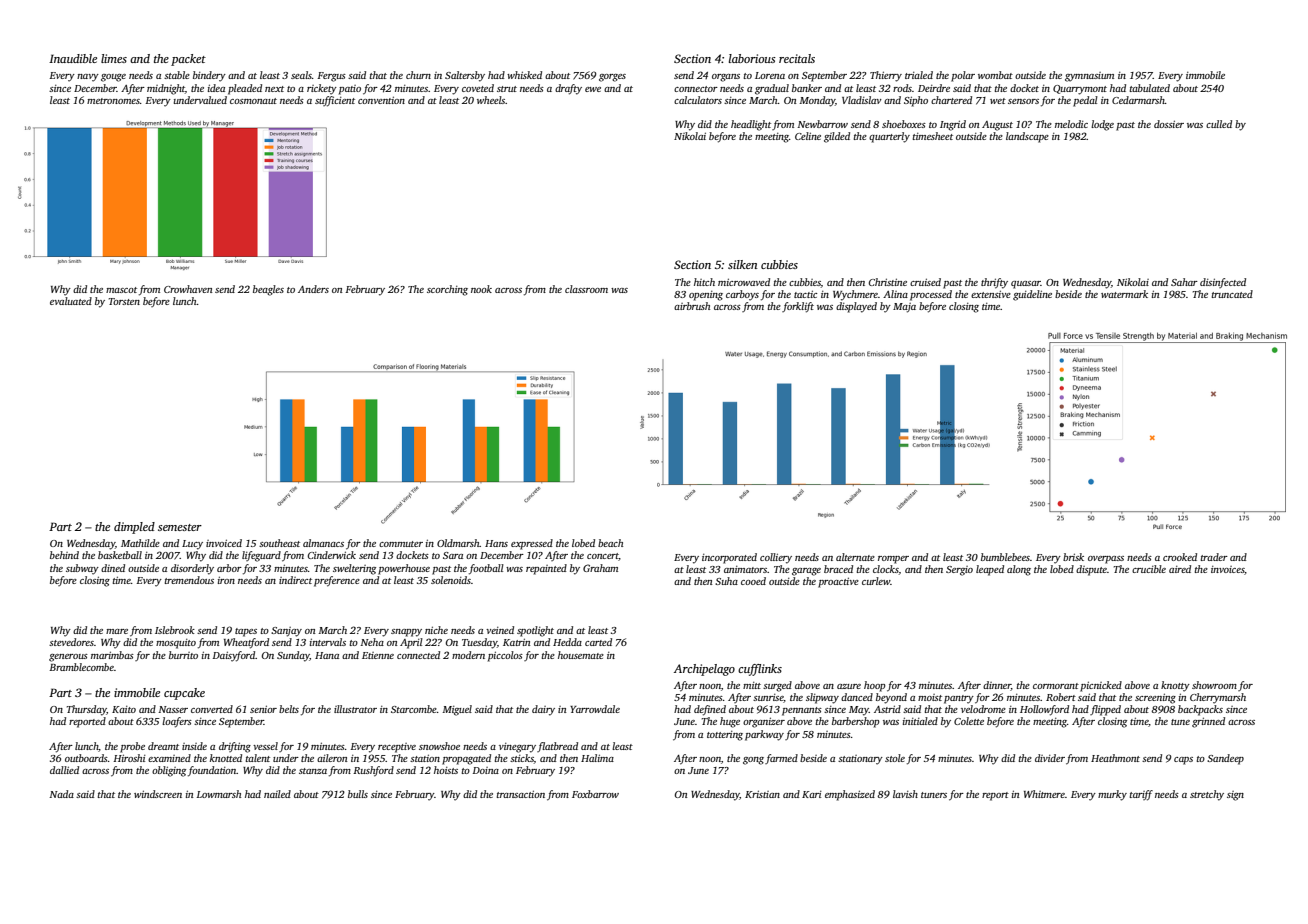  I want to click on Foxbarrow, so click(595, 794).
